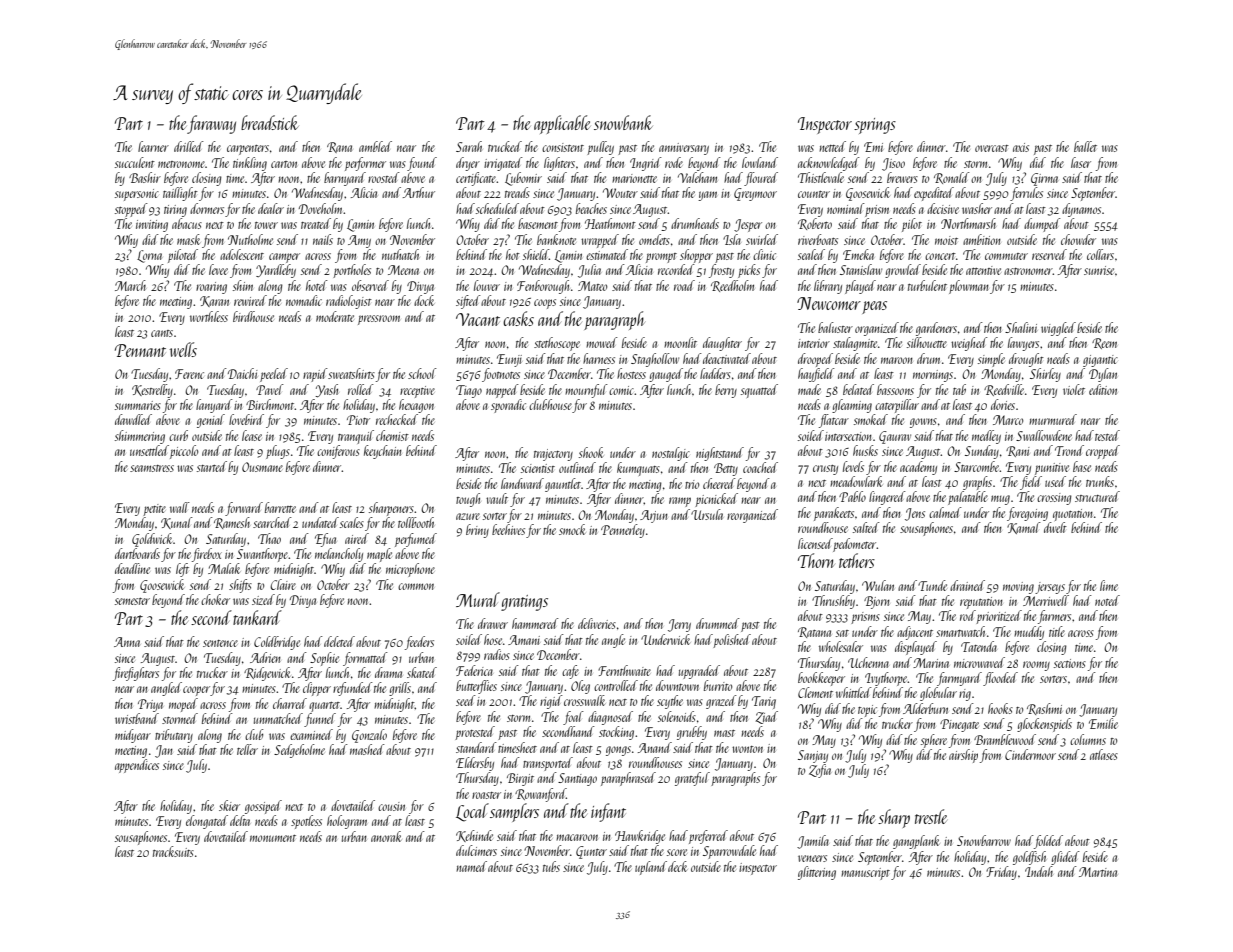  I want to click on named, so click(471, 866).
